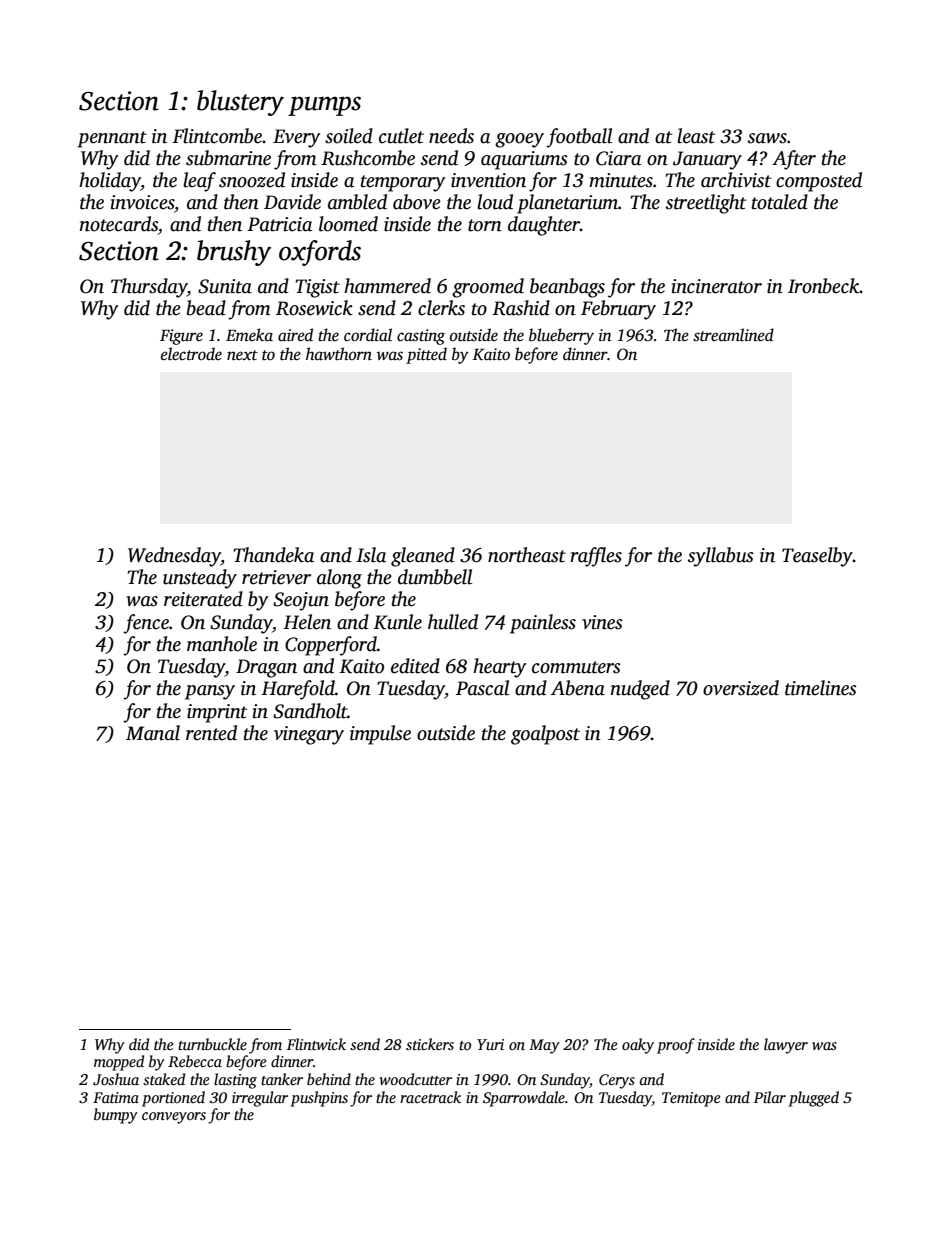  Describe the element at coordinates (380, 735) in the screenshot. I see `impulse` at that location.
